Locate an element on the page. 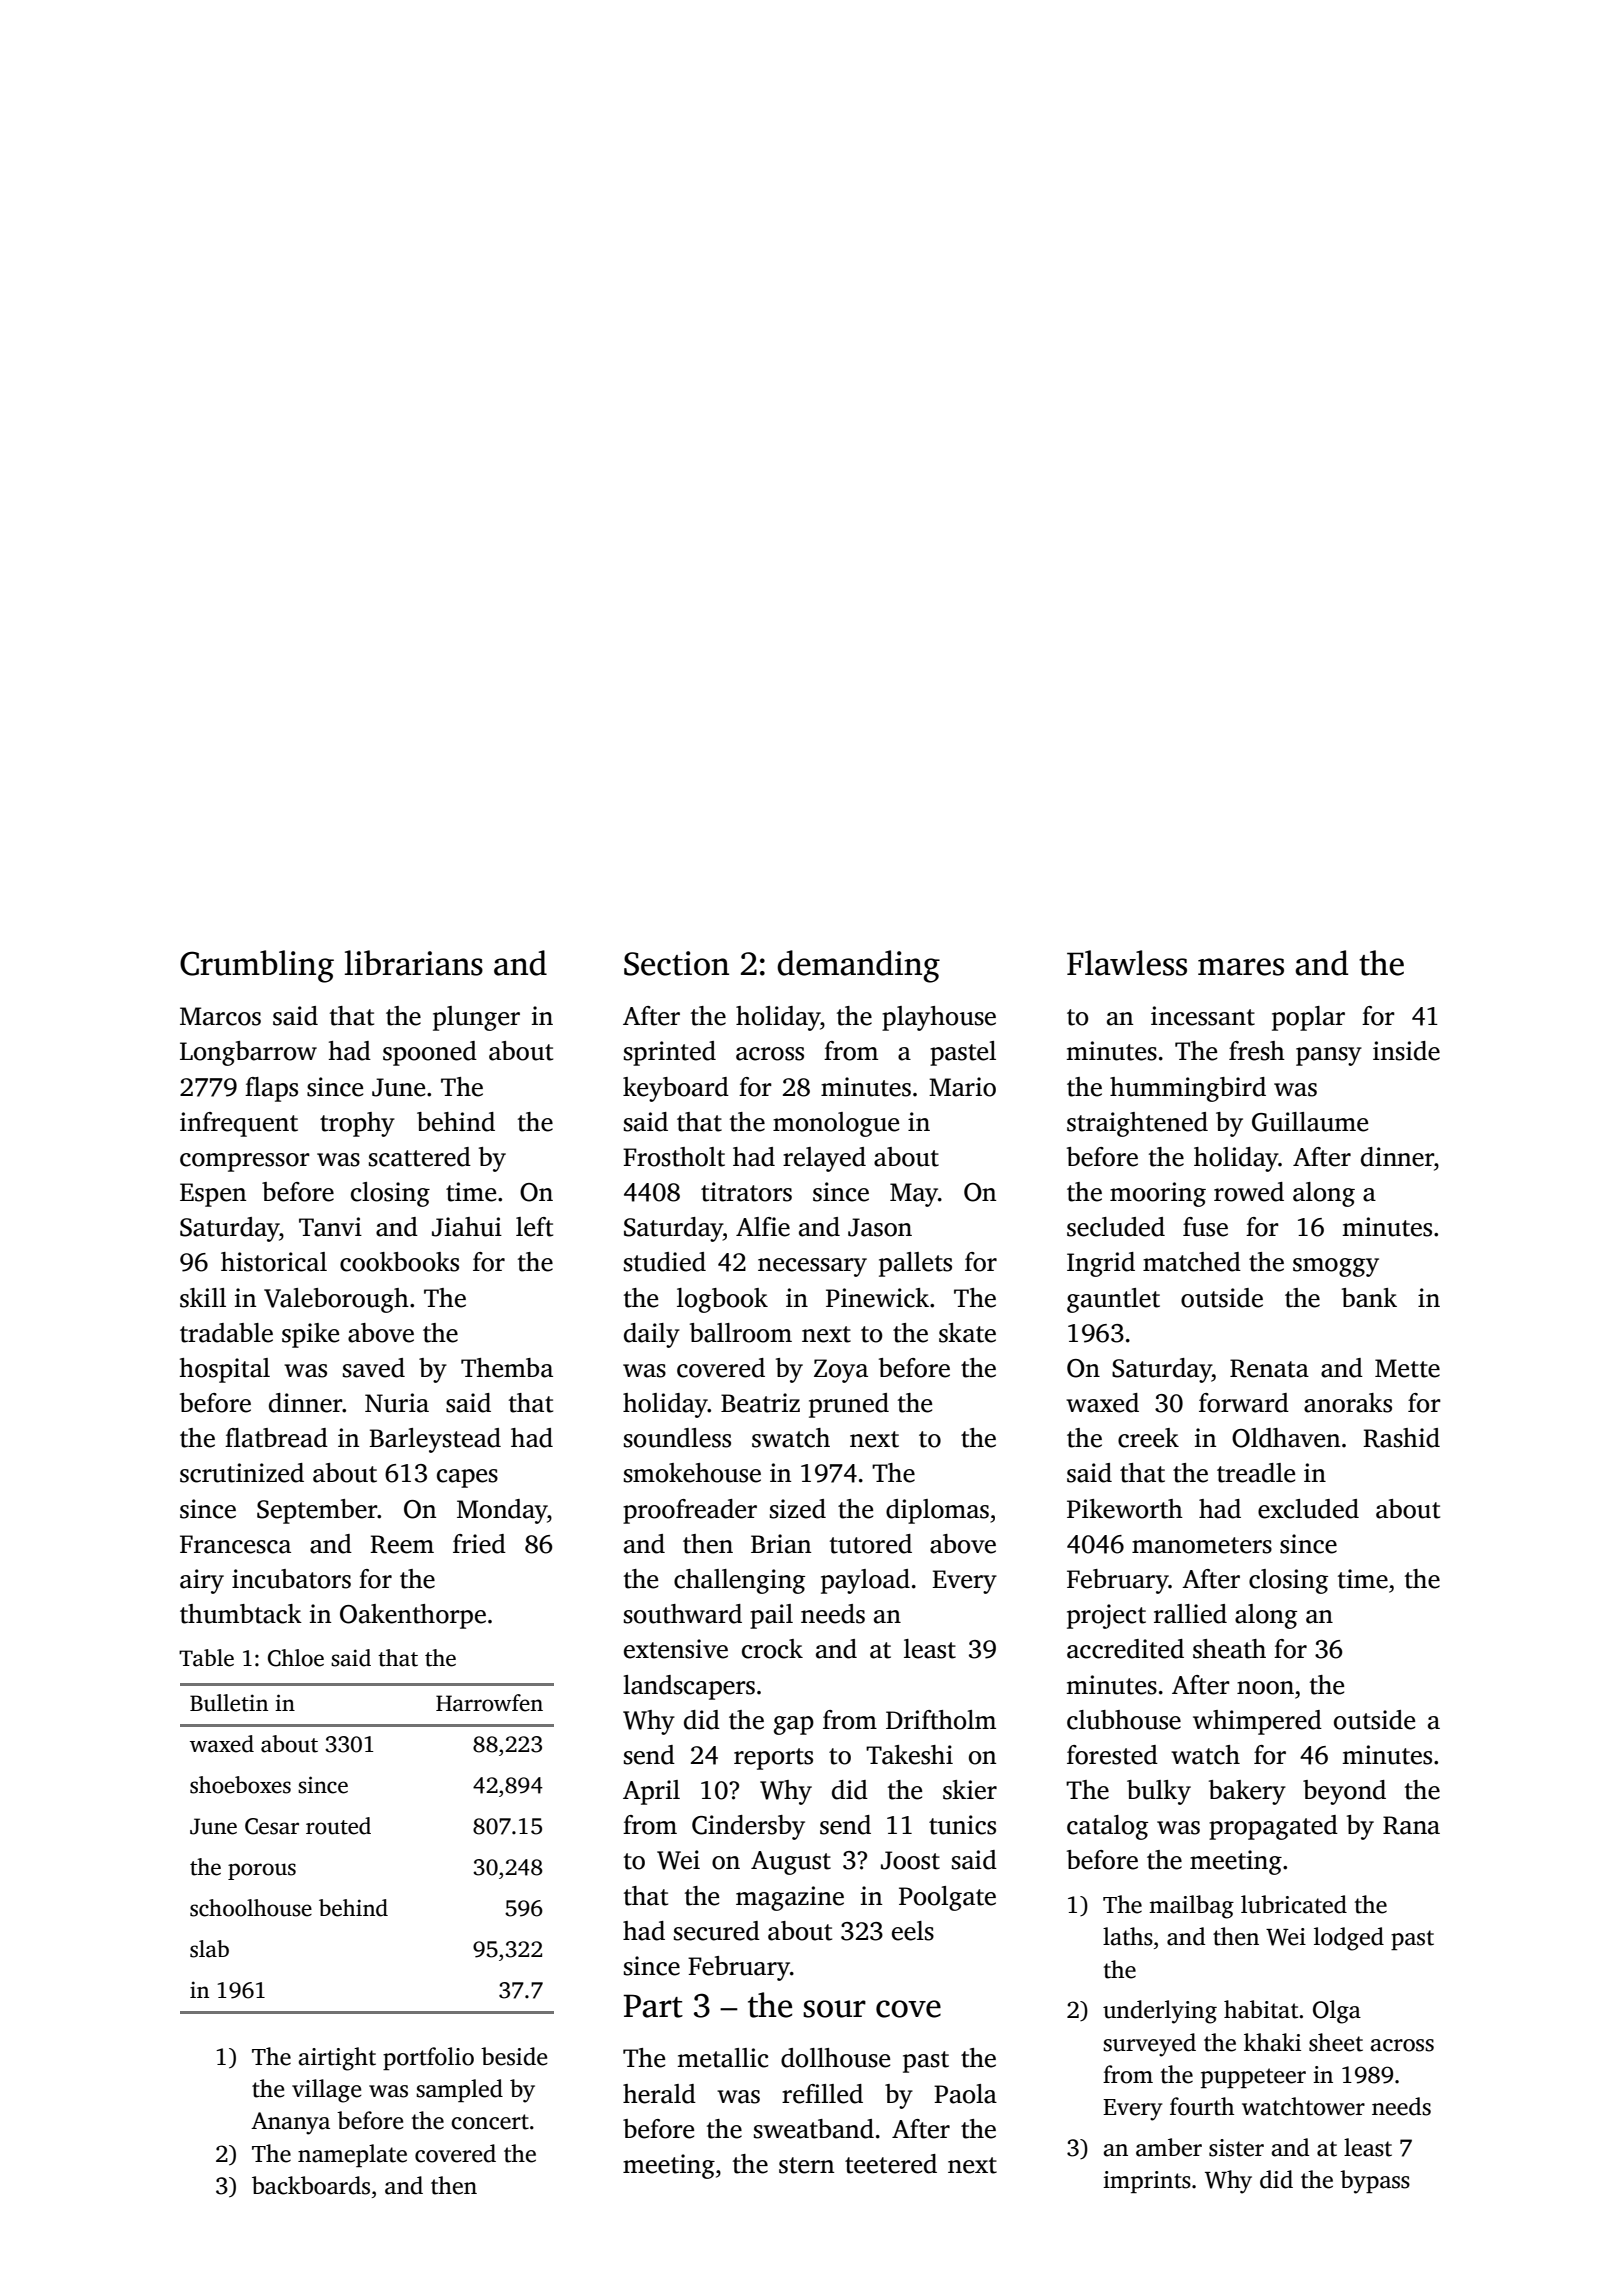  Mette is located at coordinates (1407, 1368).
